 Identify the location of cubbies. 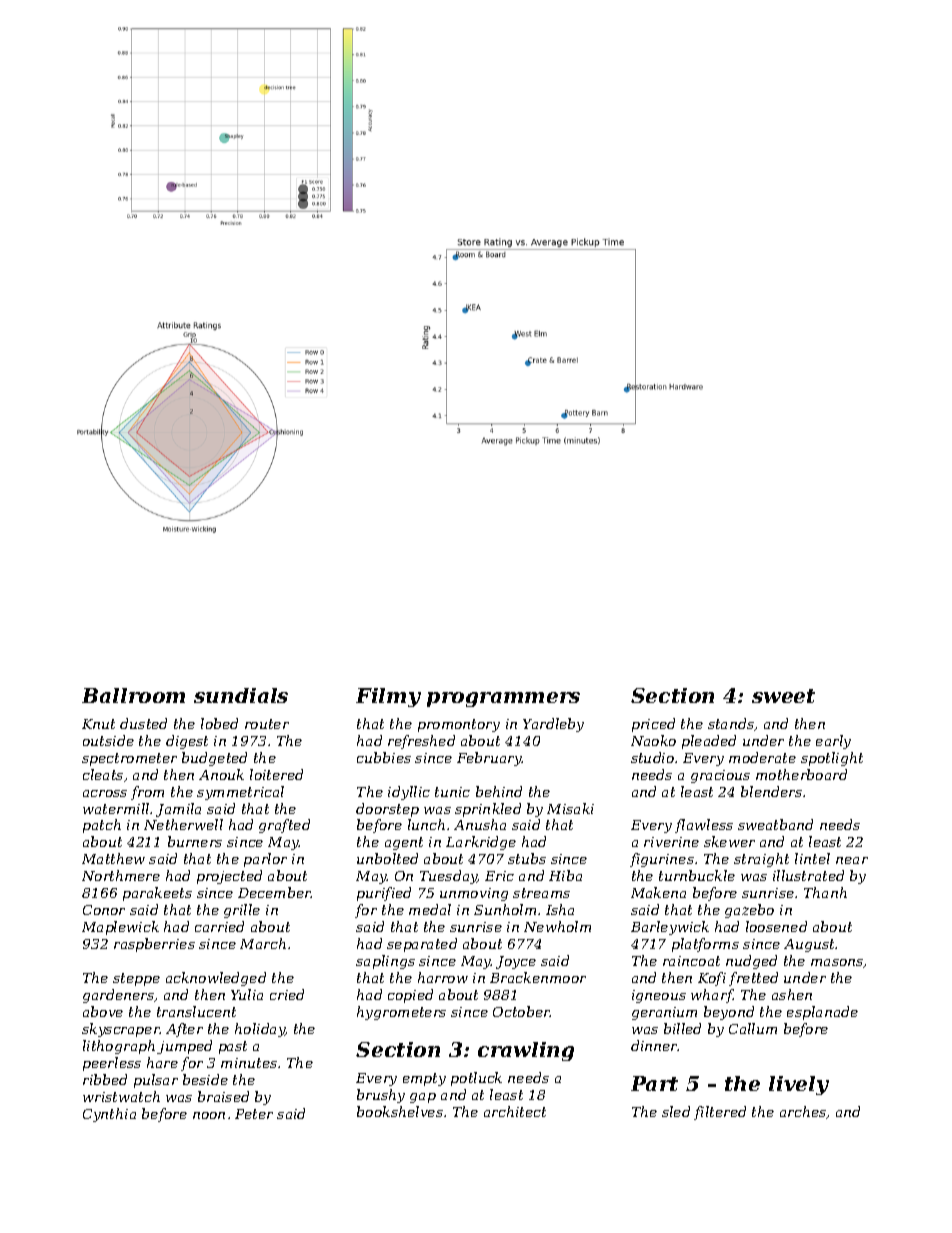
(384, 757).
